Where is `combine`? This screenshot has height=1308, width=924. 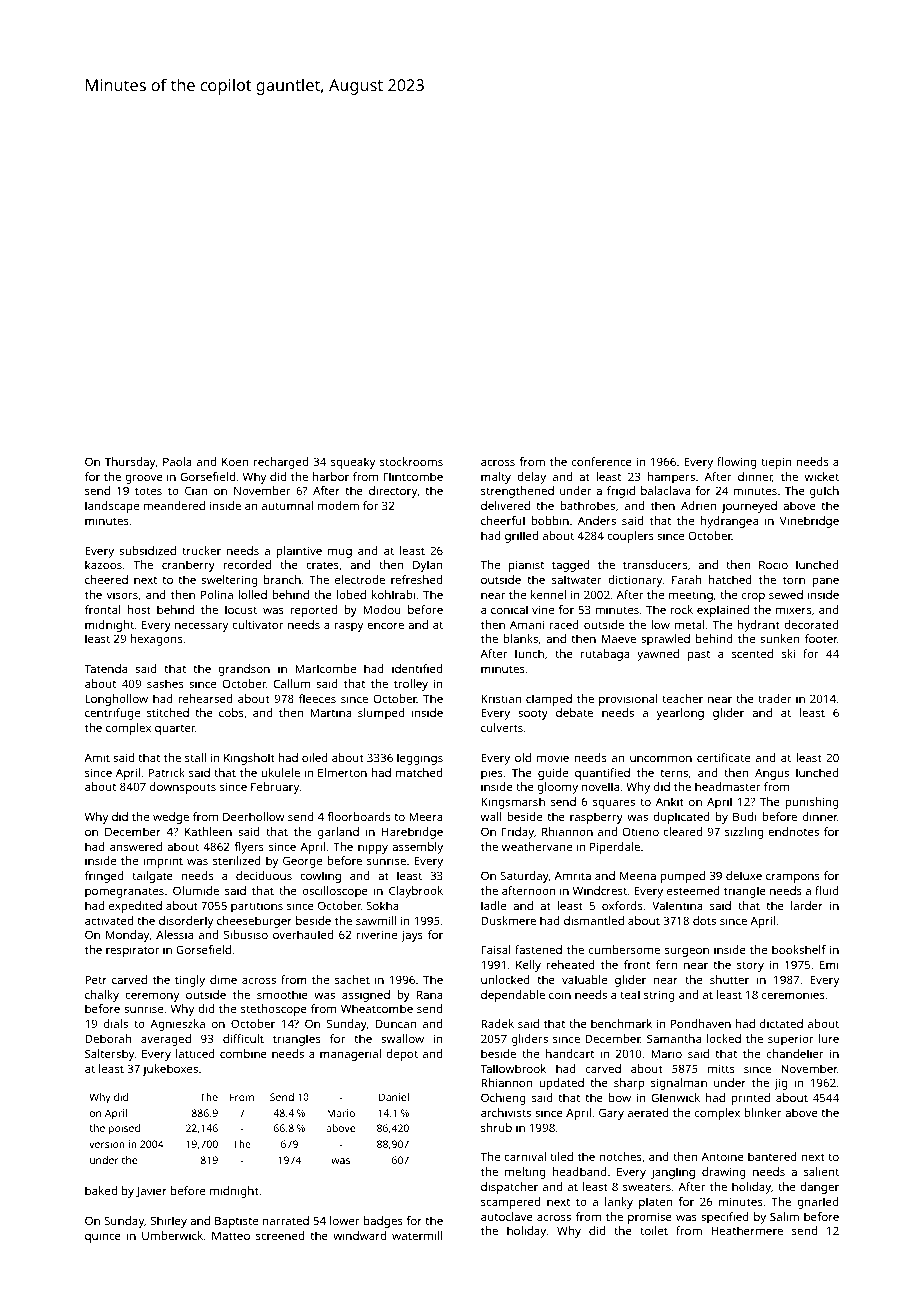 combine is located at coordinates (243, 1053).
